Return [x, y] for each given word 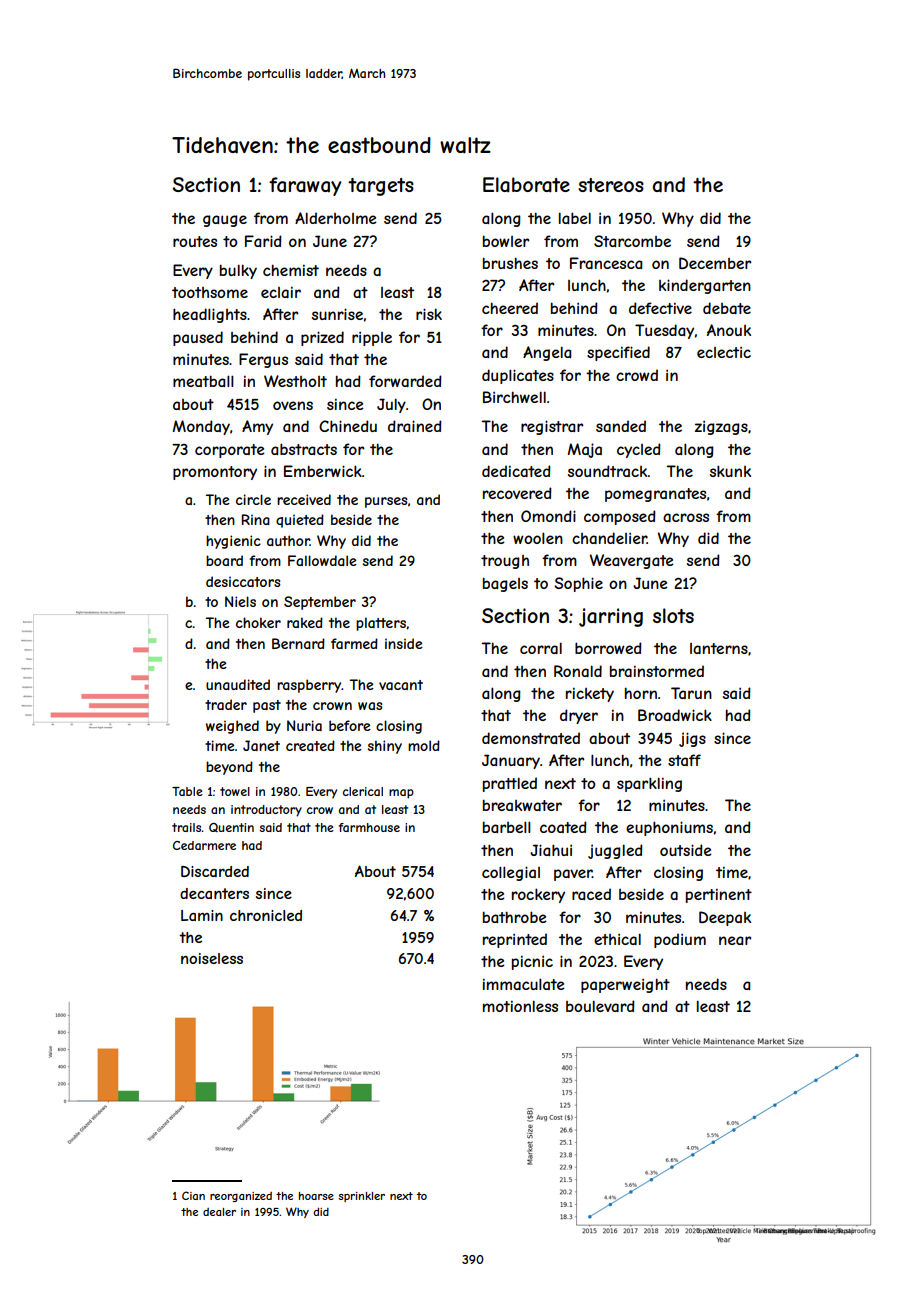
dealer [219, 1212]
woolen [538, 538]
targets [381, 187]
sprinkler [361, 1197]
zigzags [721, 428]
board [224, 560]
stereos [611, 185]
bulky [238, 271]
